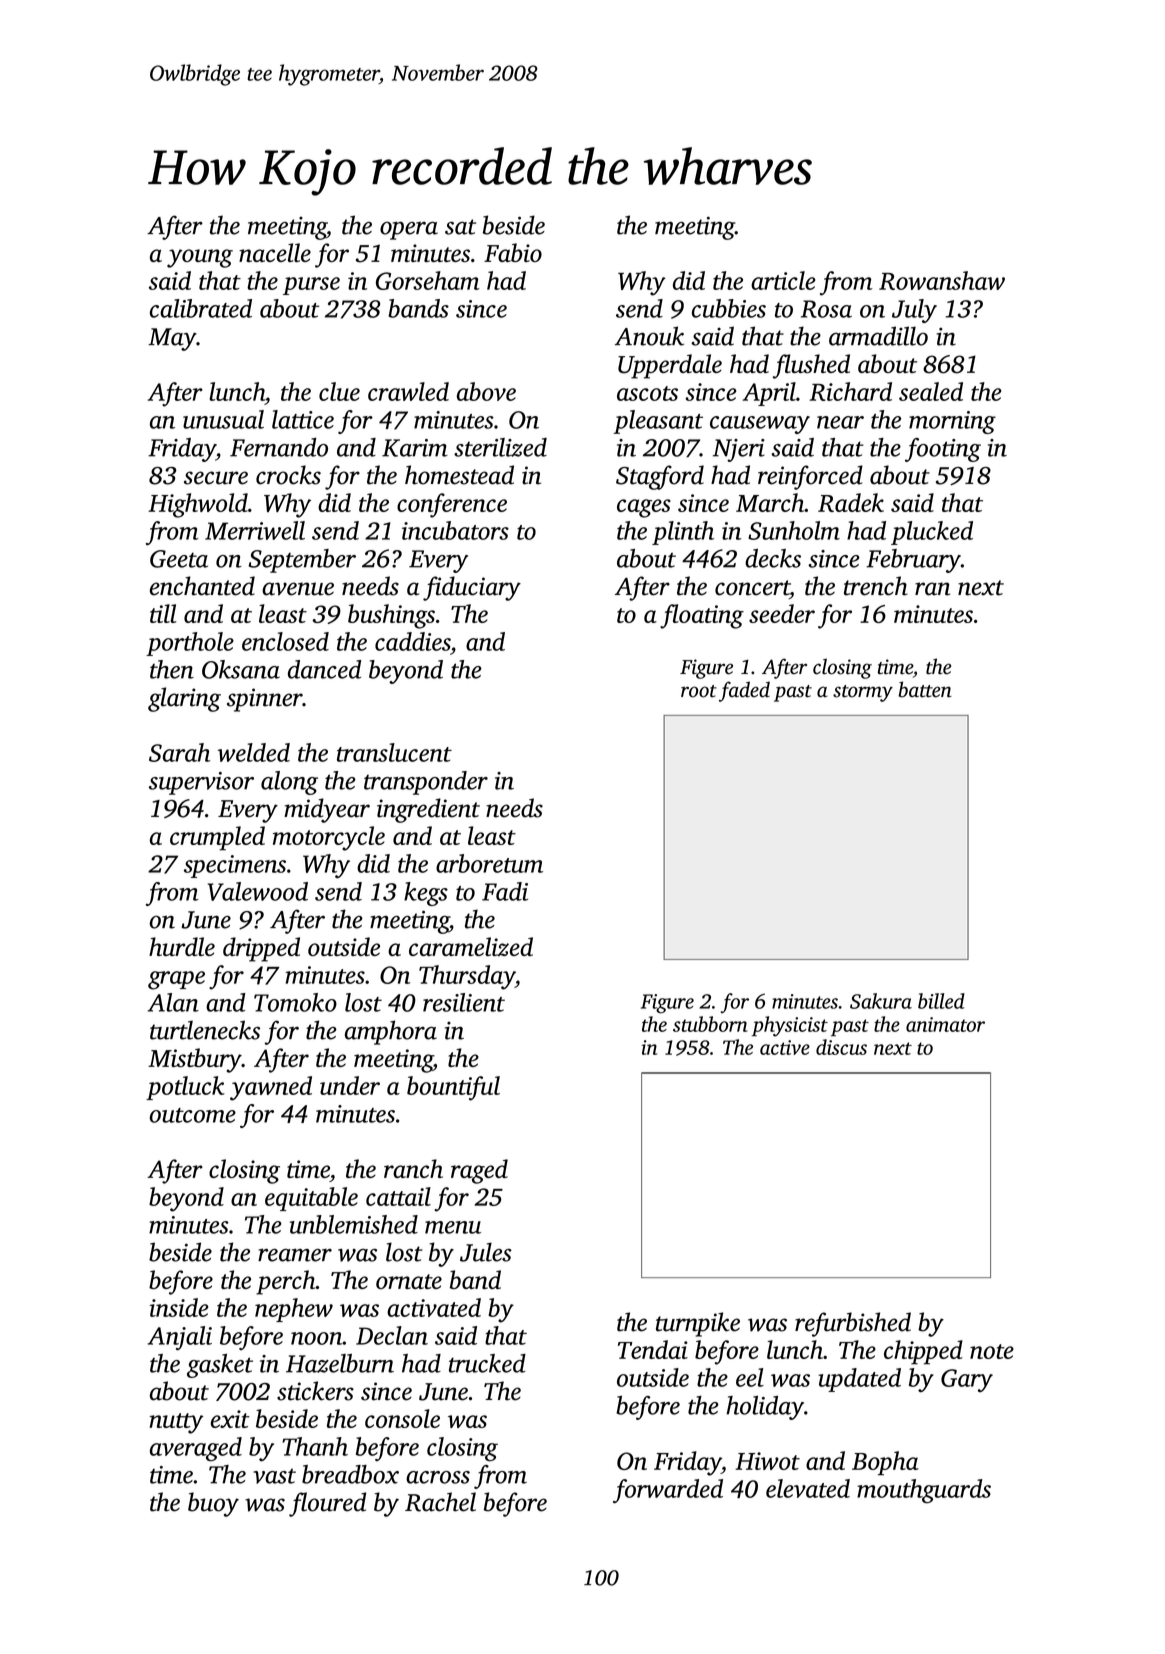 This screenshot has width=1165, height=1654. Describe the element at coordinates (942, 280) in the screenshot. I see `Rowanshaw` at that location.
